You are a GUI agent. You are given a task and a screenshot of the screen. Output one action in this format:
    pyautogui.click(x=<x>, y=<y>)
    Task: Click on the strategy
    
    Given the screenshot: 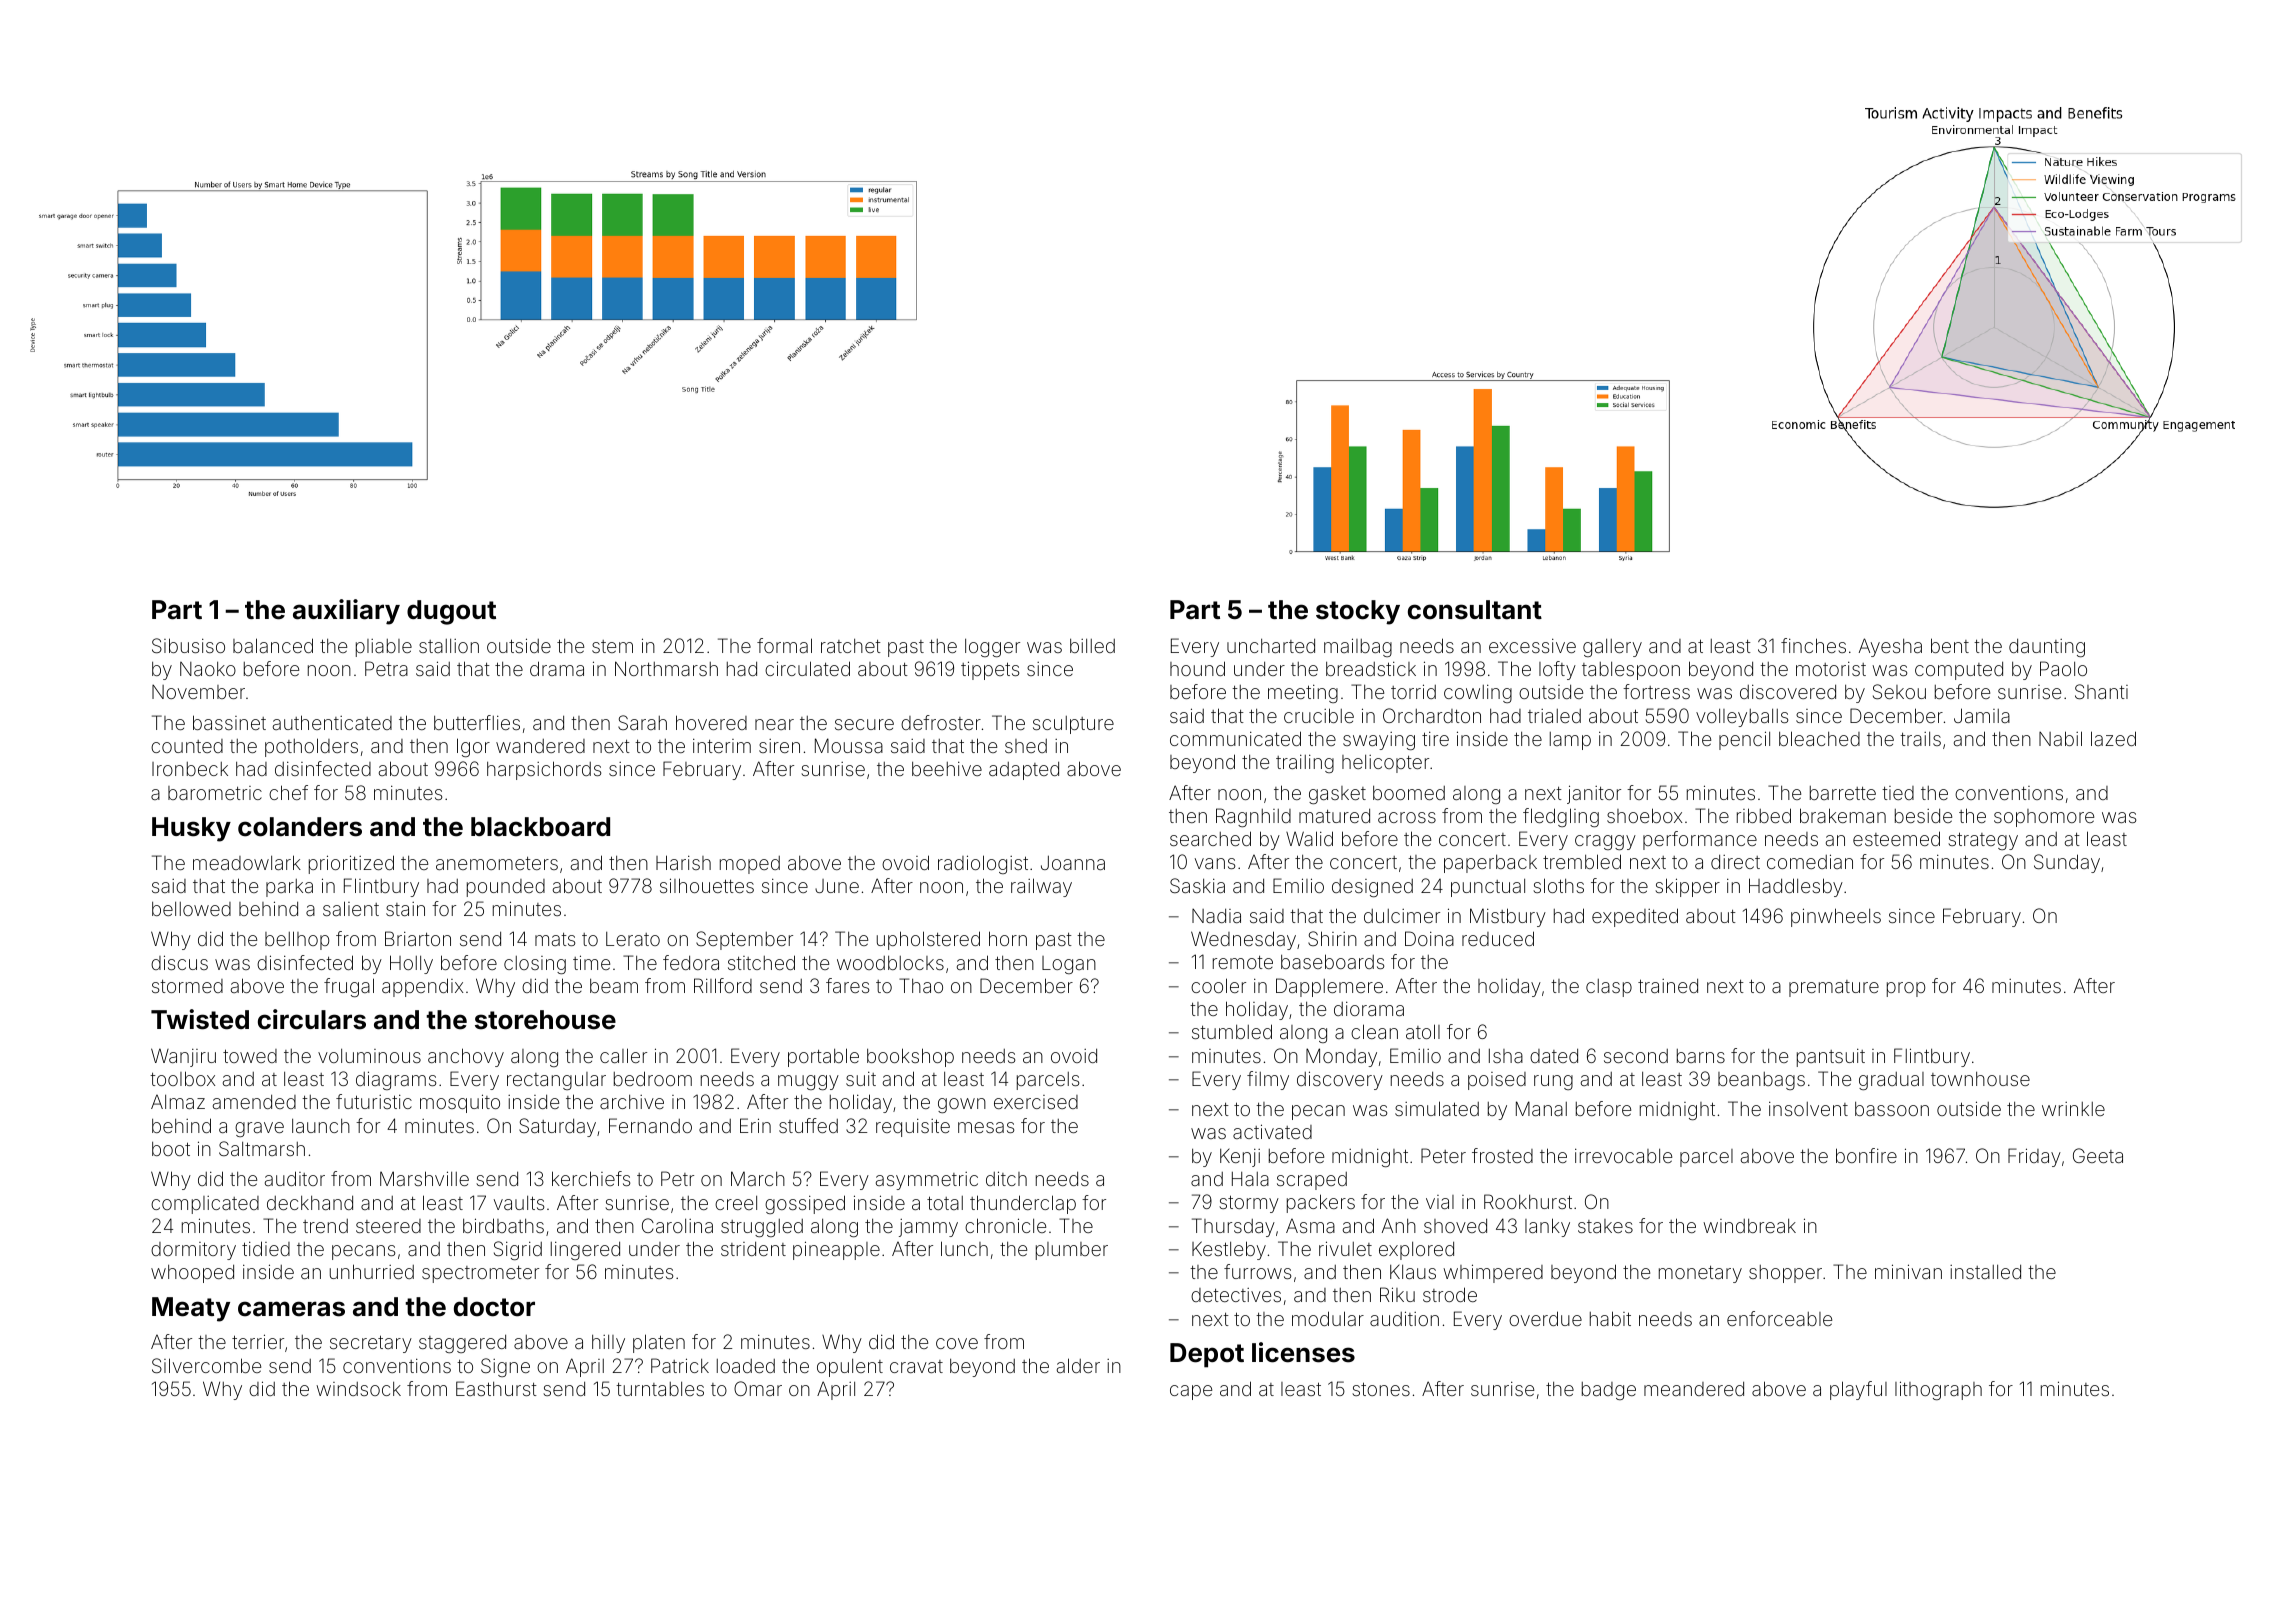 What is the action you would take?
    pyautogui.click(x=1983, y=841)
